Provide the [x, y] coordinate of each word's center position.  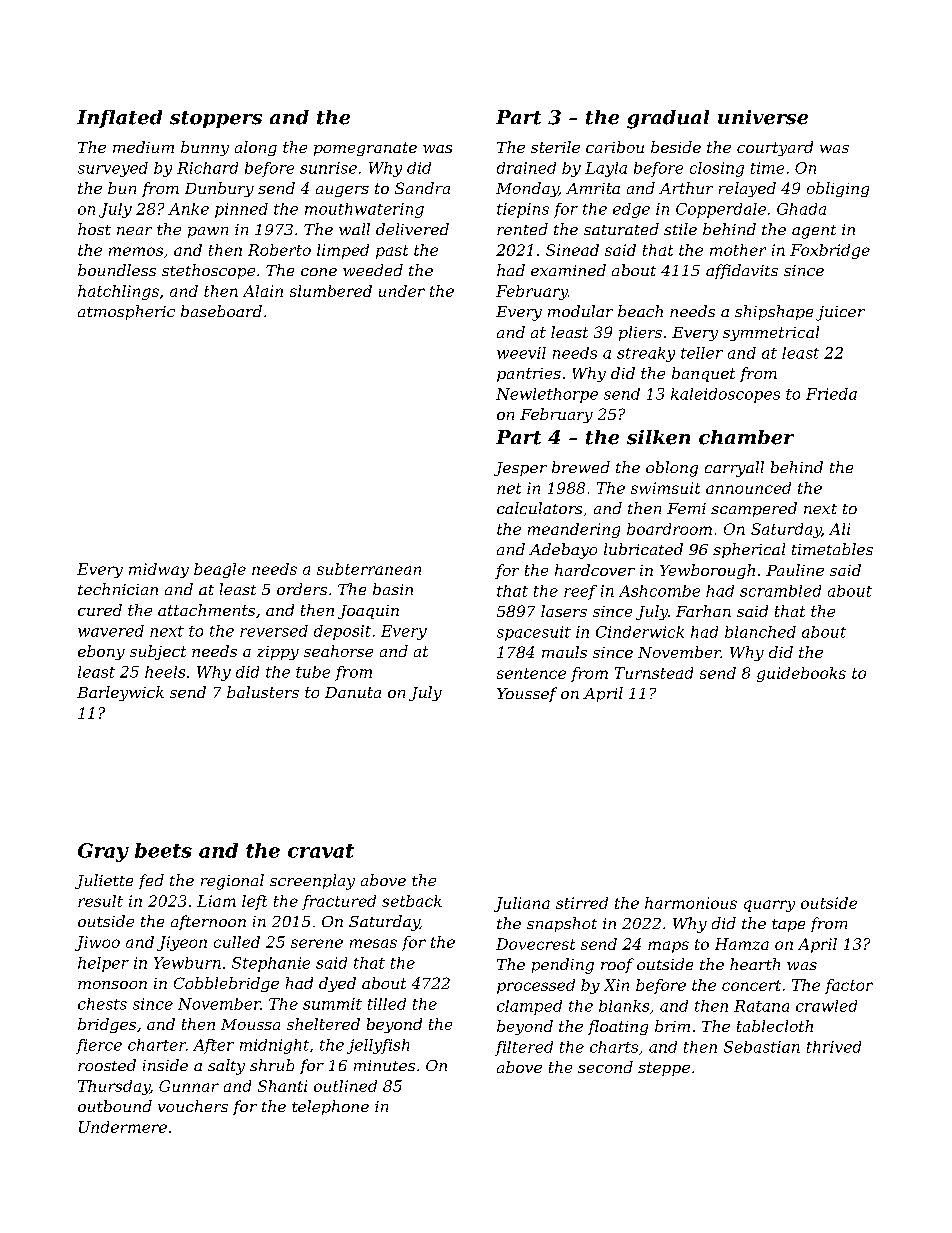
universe [763, 117]
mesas [373, 943]
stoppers [216, 119]
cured [100, 610]
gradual [668, 119]
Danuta [353, 692]
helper [103, 964]
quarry [769, 906]
